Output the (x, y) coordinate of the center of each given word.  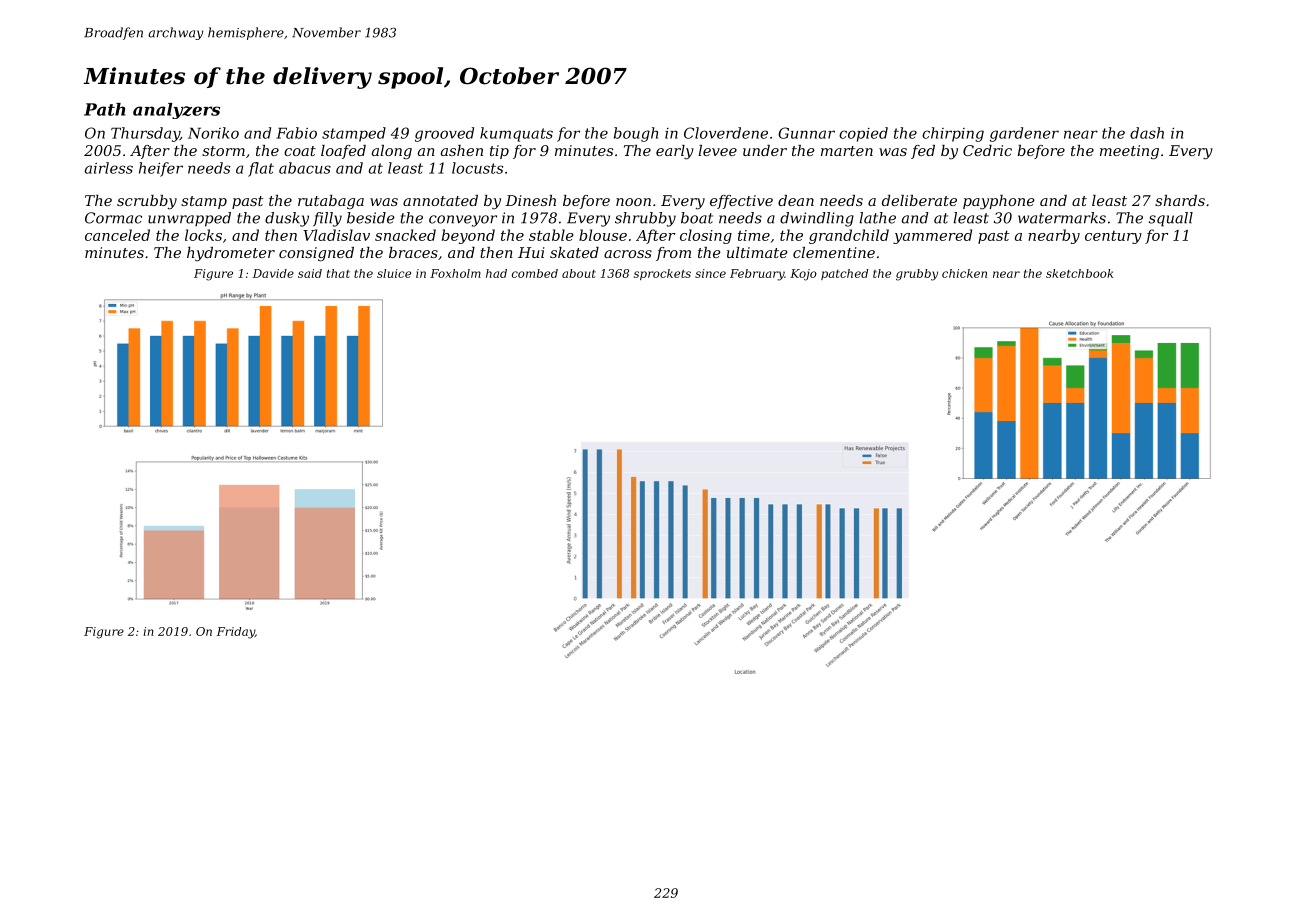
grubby (917, 275)
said (310, 273)
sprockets (662, 274)
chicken (964, 273)
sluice (394, 273)
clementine (834, 252)
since (710, 273)
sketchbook (1080, 273)
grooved (444, 134)
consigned (316, 254)
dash (1147, 133)
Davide (273, 273)
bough (636, 134)
